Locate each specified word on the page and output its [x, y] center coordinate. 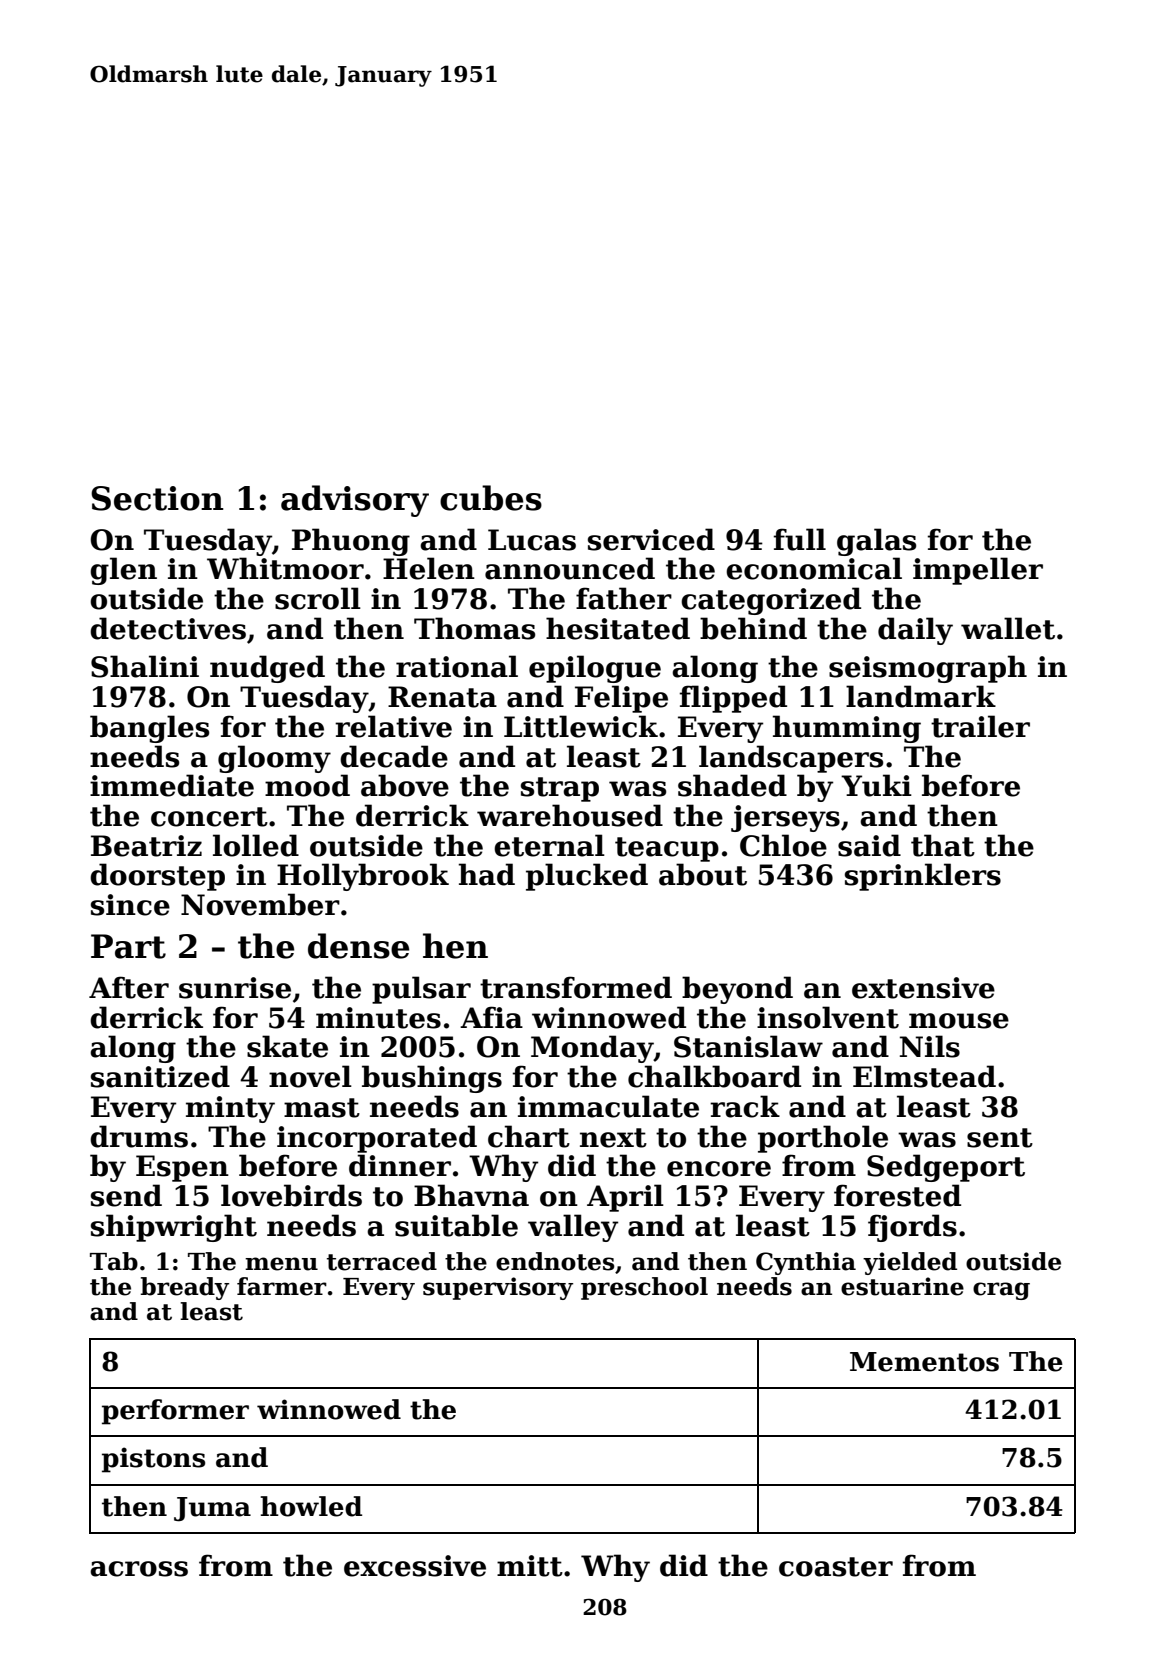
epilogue [595, 669]
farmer [282, 1286]
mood [307, 785]
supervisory [498, 1288]
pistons [153, 1460]
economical [814, 568]
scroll [318, 598]
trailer [980, 726]
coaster [836, 1567]
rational [457, 666]
